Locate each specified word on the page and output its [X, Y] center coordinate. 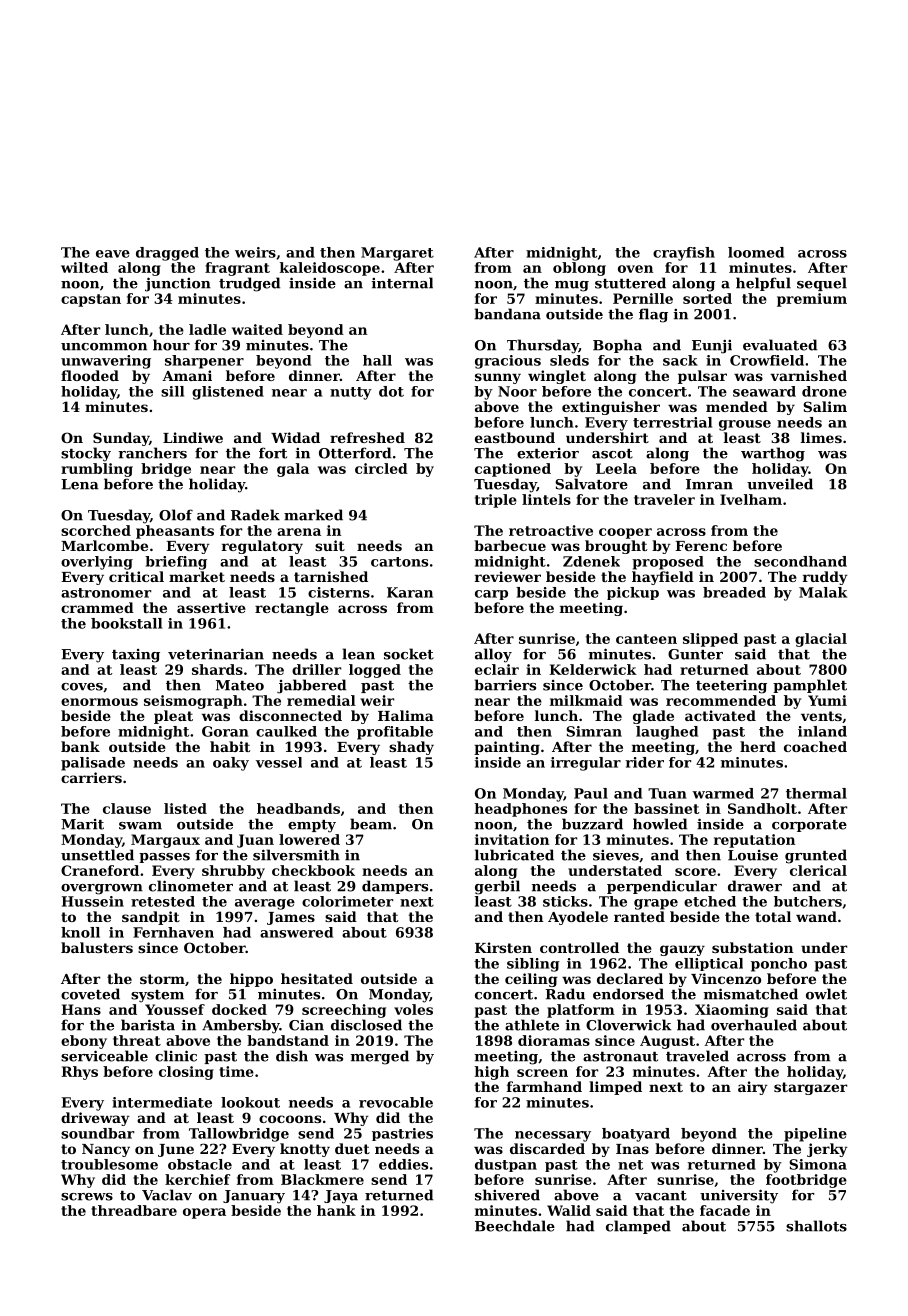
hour [171, 345]
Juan [255, 841]
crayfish [684, 254]
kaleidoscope [330, 269]
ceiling [531, 980]
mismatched [751, 994]
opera [204, 1213]
